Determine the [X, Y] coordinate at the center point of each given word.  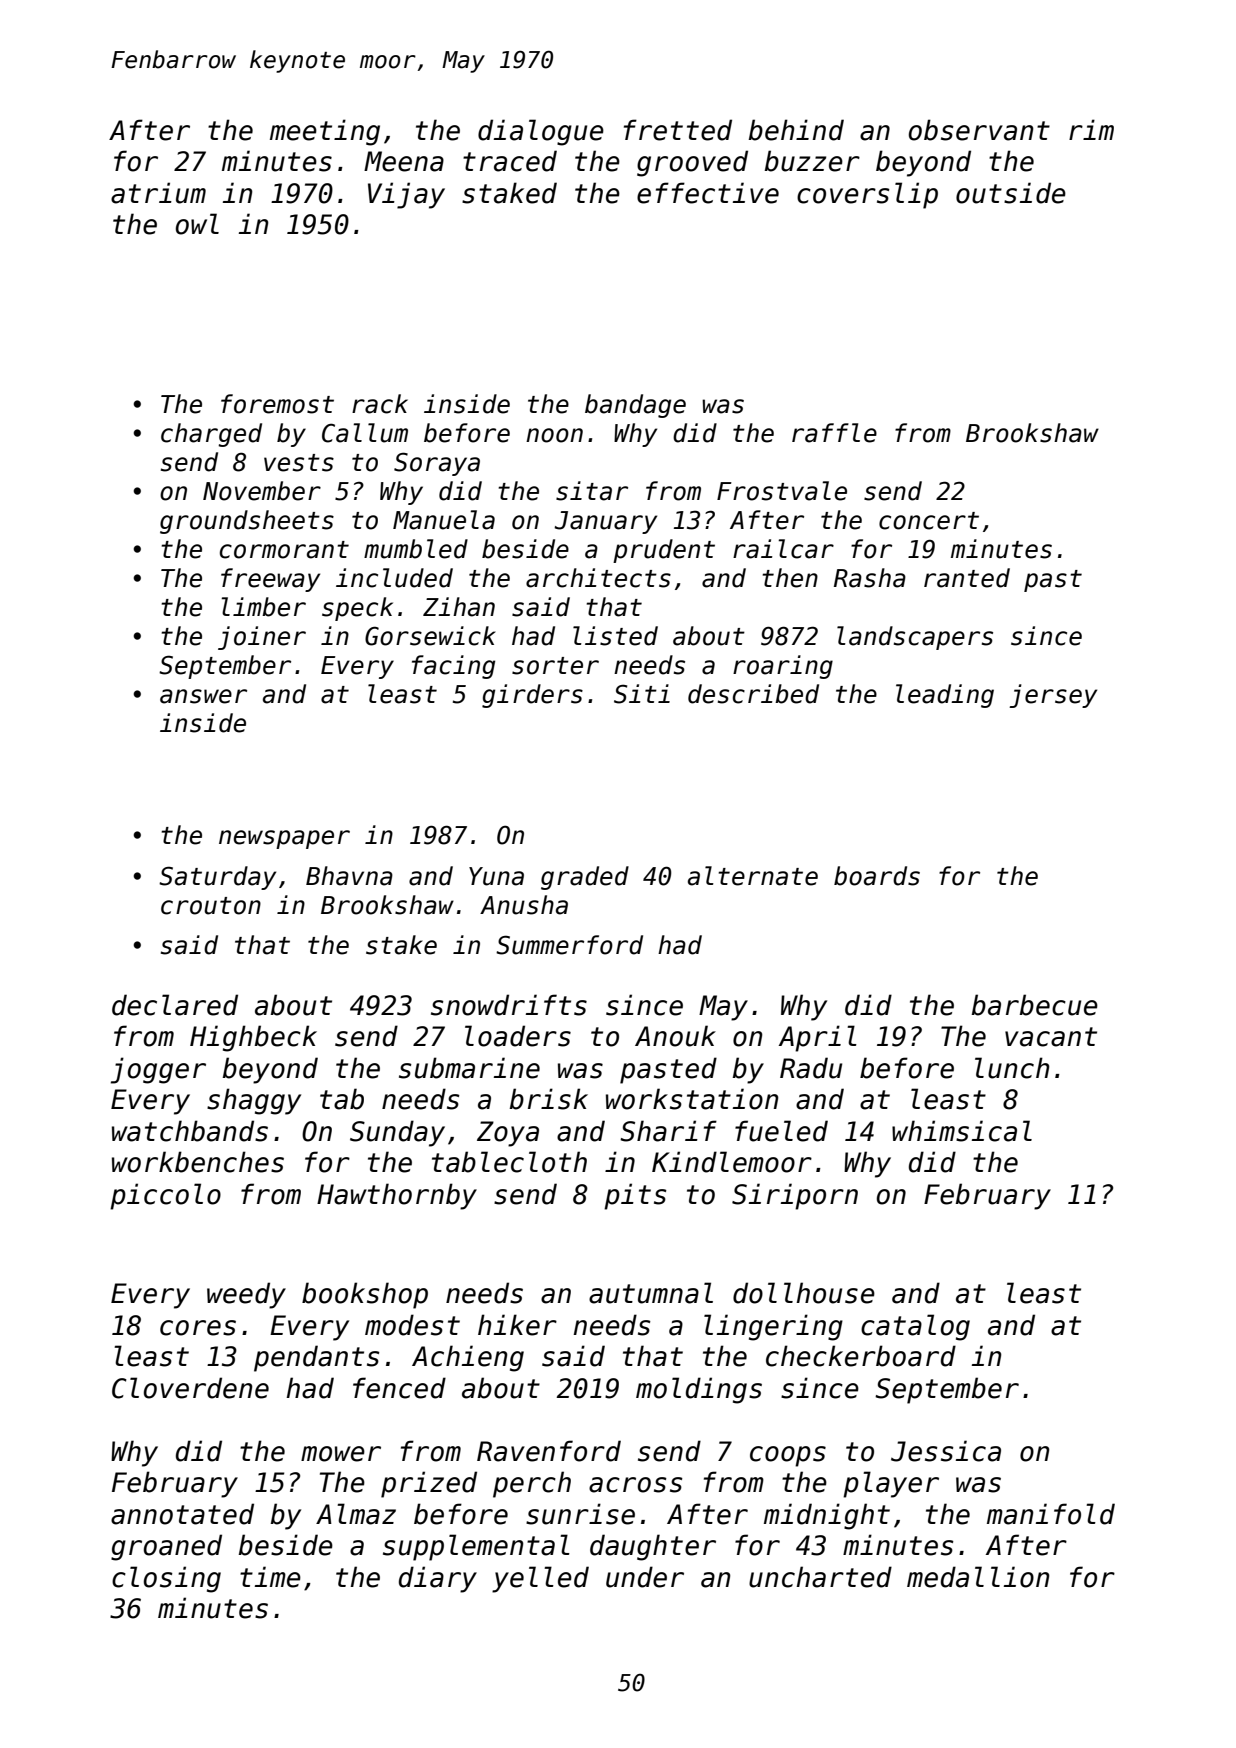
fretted [678, 130]
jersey [1053, 696]
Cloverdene [190, 1388]
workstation [692, 1099]
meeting [325, 132]
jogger [158, 1070]
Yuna [496, 876]
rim [1091, 129]
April [818, 1038]
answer [203, 696]
